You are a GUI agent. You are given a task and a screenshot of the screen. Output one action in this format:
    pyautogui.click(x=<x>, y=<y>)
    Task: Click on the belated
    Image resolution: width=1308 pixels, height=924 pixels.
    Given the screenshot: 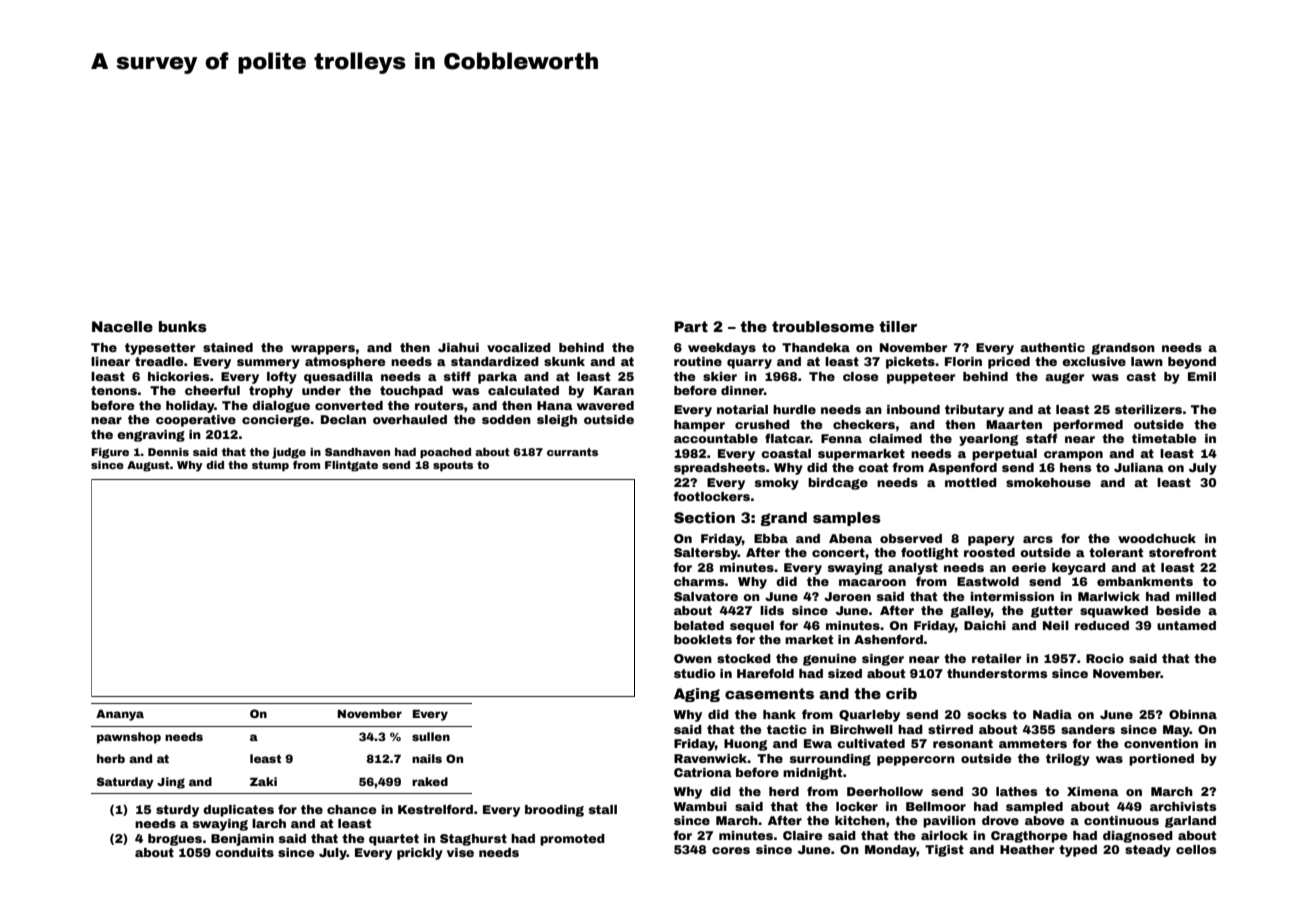 What is the action you would take?
    pyautogui.click(x=699, y=625)
